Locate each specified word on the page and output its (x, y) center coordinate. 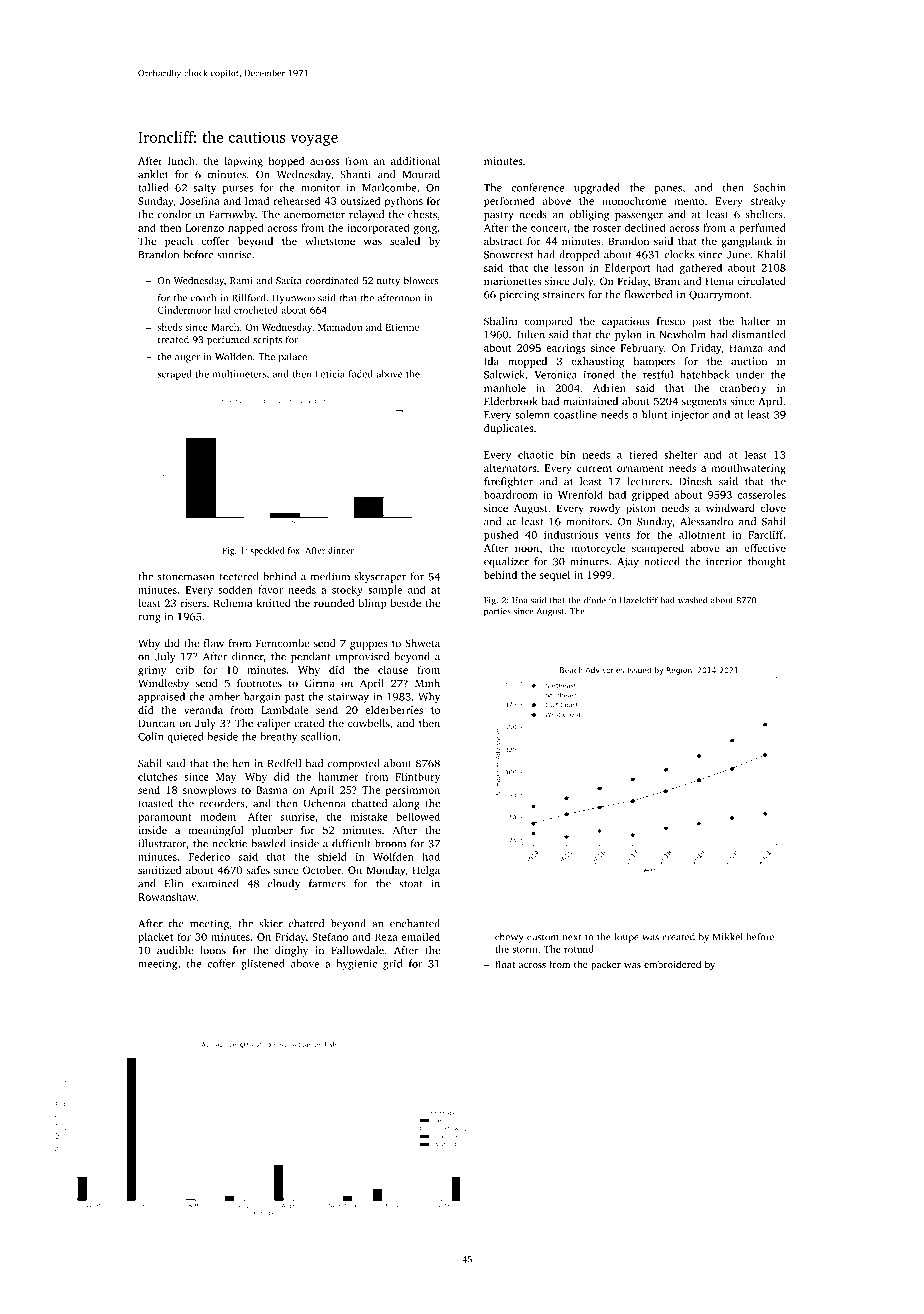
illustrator (162, 843)
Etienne (402, 327)
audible (175, 950)
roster (607, 228)
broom (390, 843)
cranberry (743, 389)
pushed (501, 535)
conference (538, 187)
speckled (267, 551)
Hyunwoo (293, 299)
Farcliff (766, 534)
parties (497, 612)
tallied (153, 187)
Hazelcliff (639, 600)
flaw (214, 643)
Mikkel (728, 937)
